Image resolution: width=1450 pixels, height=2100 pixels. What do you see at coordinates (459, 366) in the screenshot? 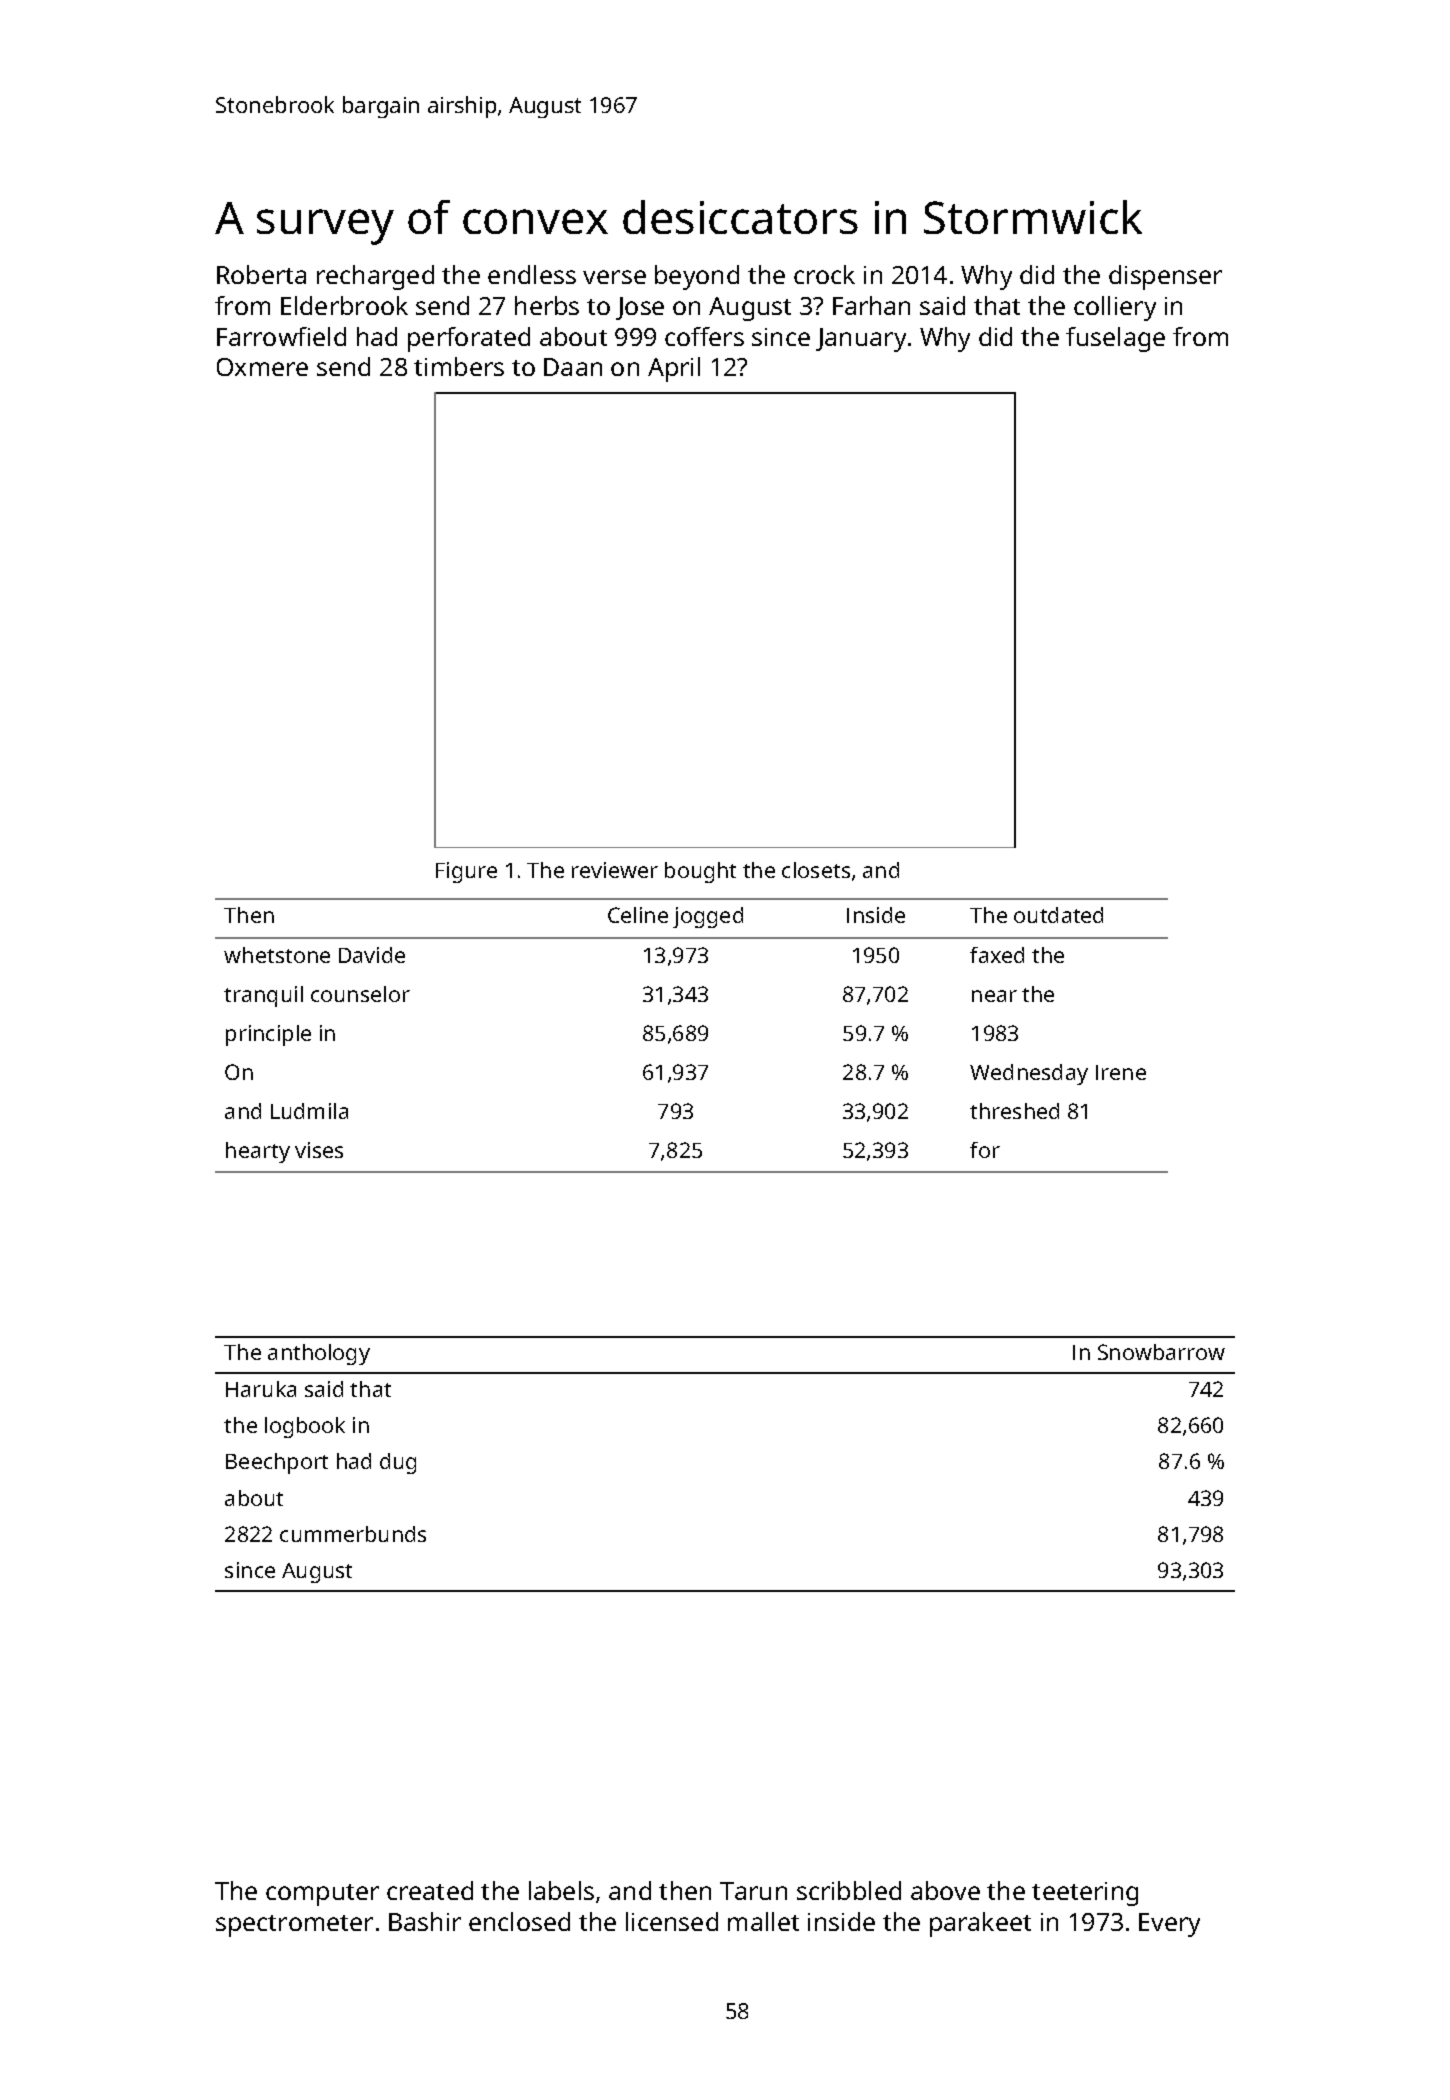
I see `timbers` at bounding box center [459, 366].
